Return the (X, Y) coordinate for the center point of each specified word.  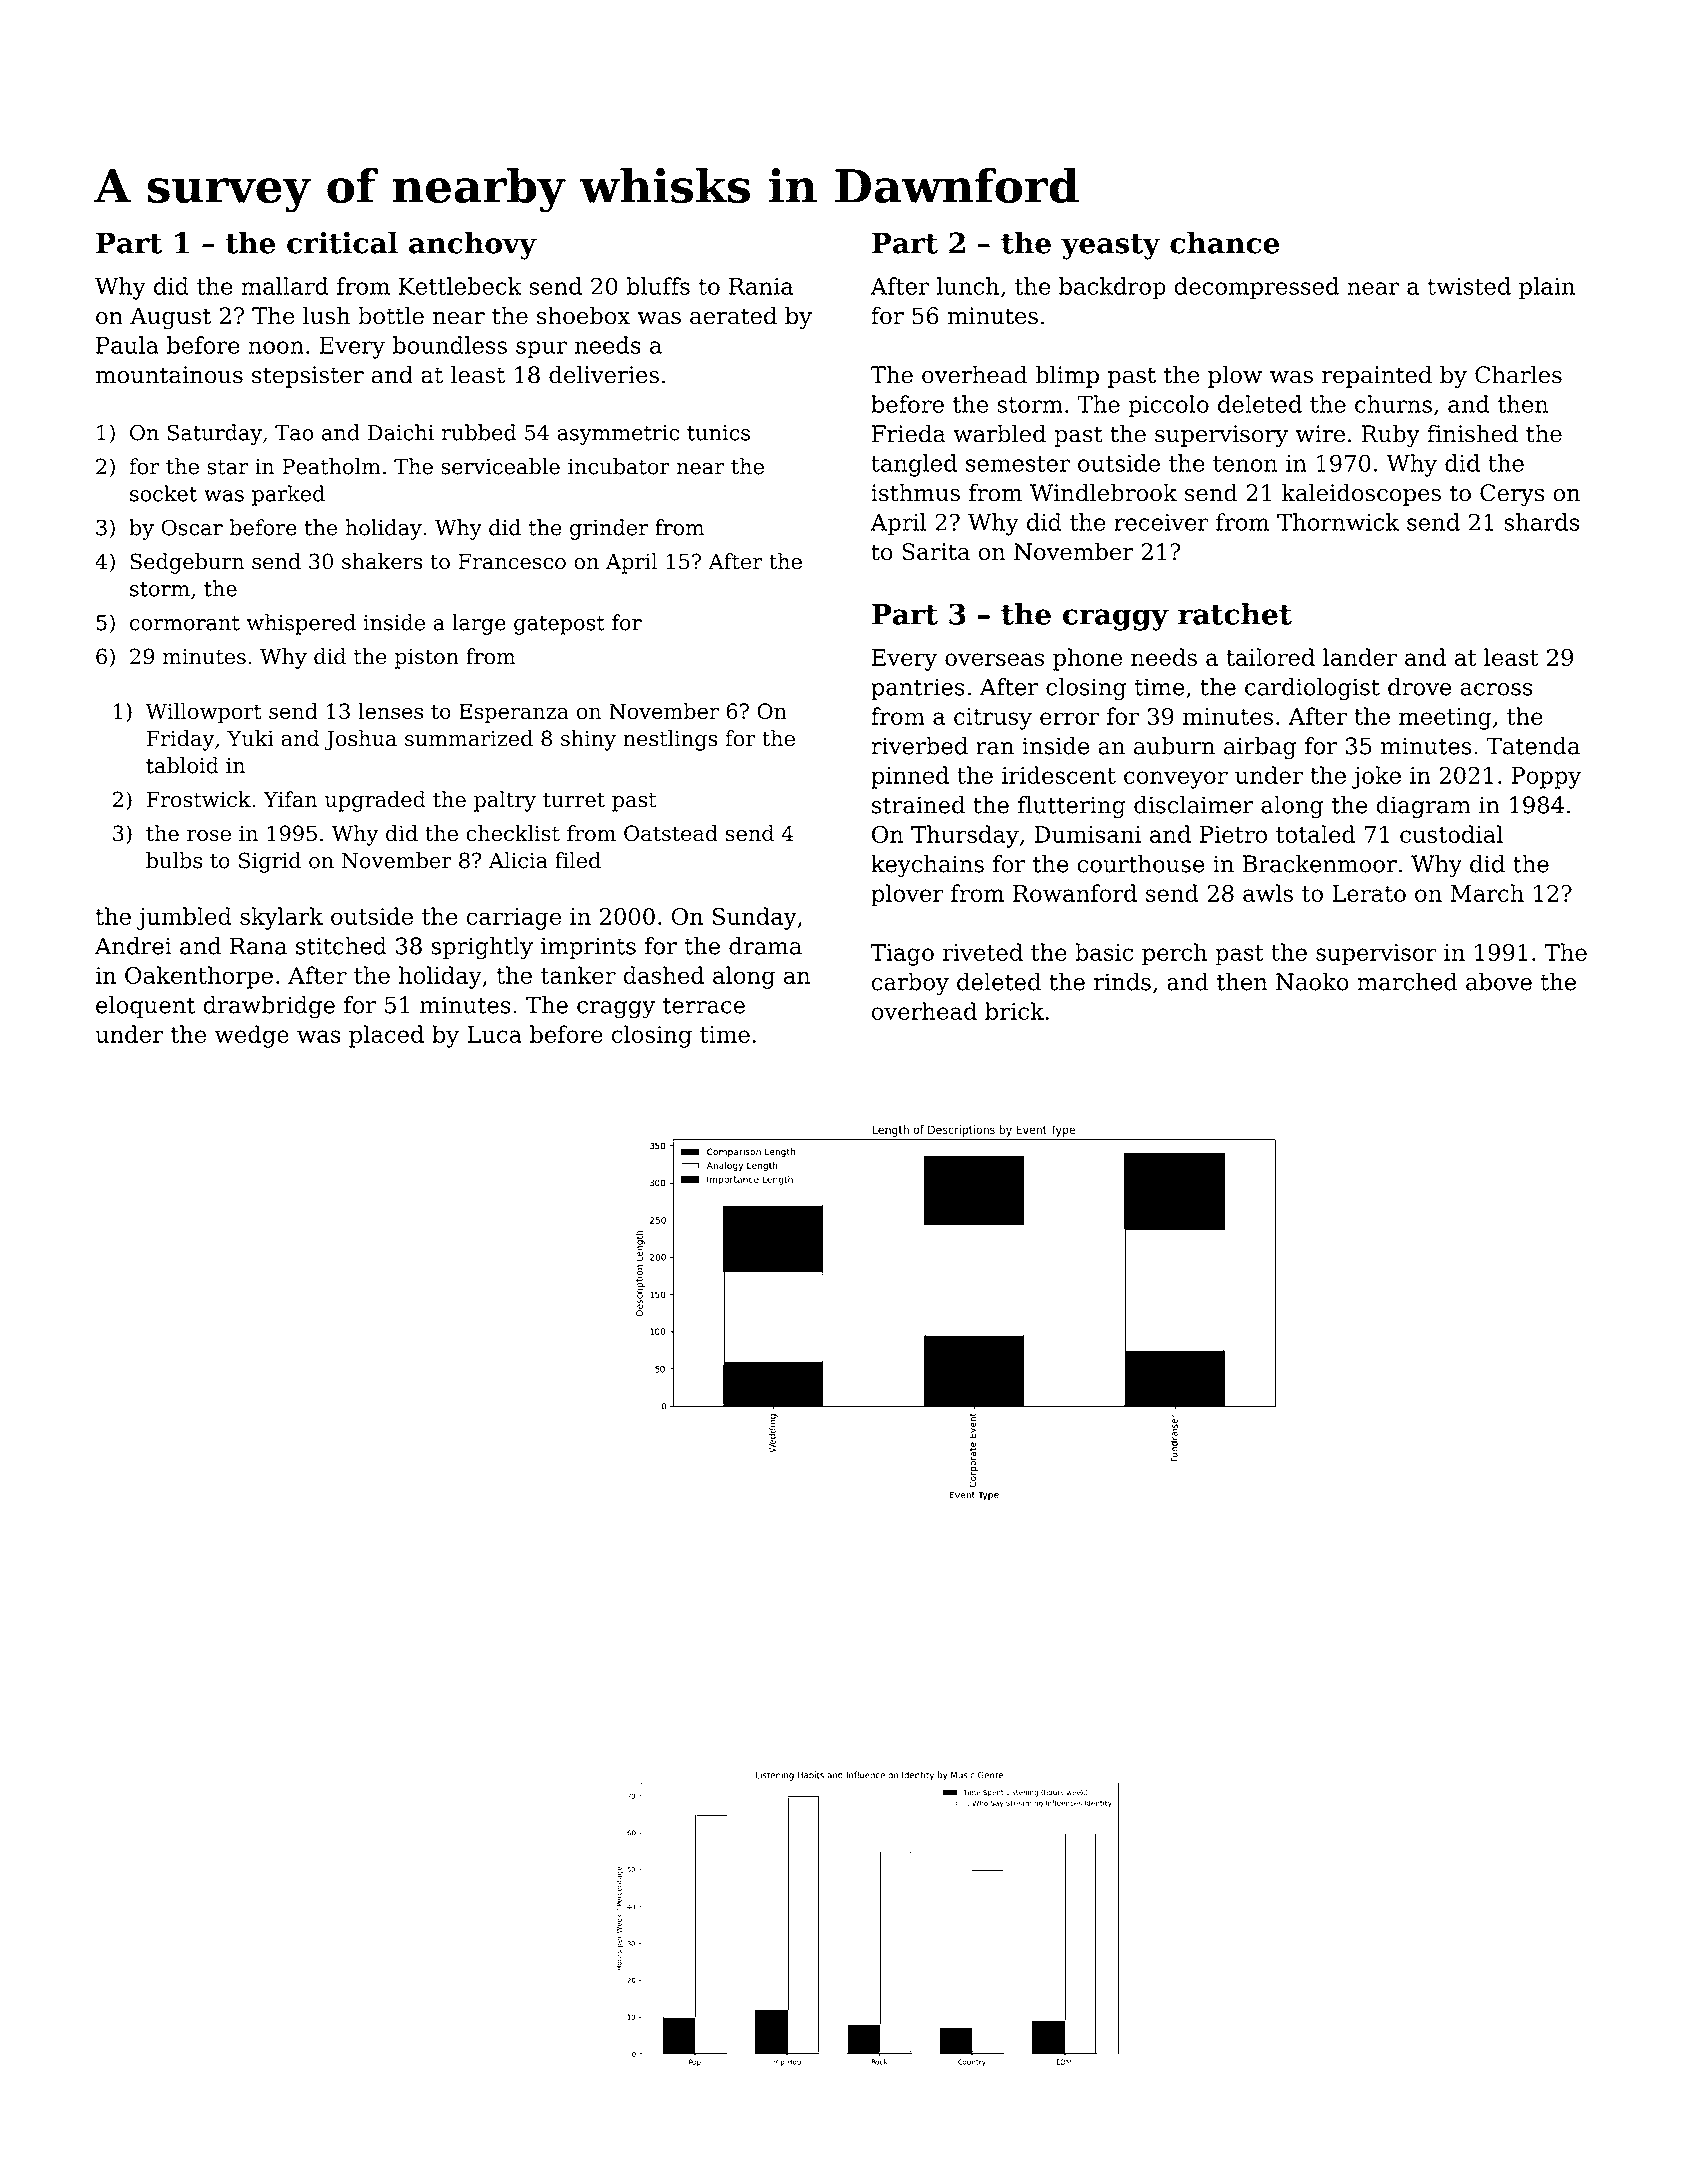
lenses (390, 711)
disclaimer (1194, 805)
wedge (252, 1036)
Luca (494, 1034)
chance (1224, 242)
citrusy (993, 719)
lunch (968, 286)
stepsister (308, 377)
